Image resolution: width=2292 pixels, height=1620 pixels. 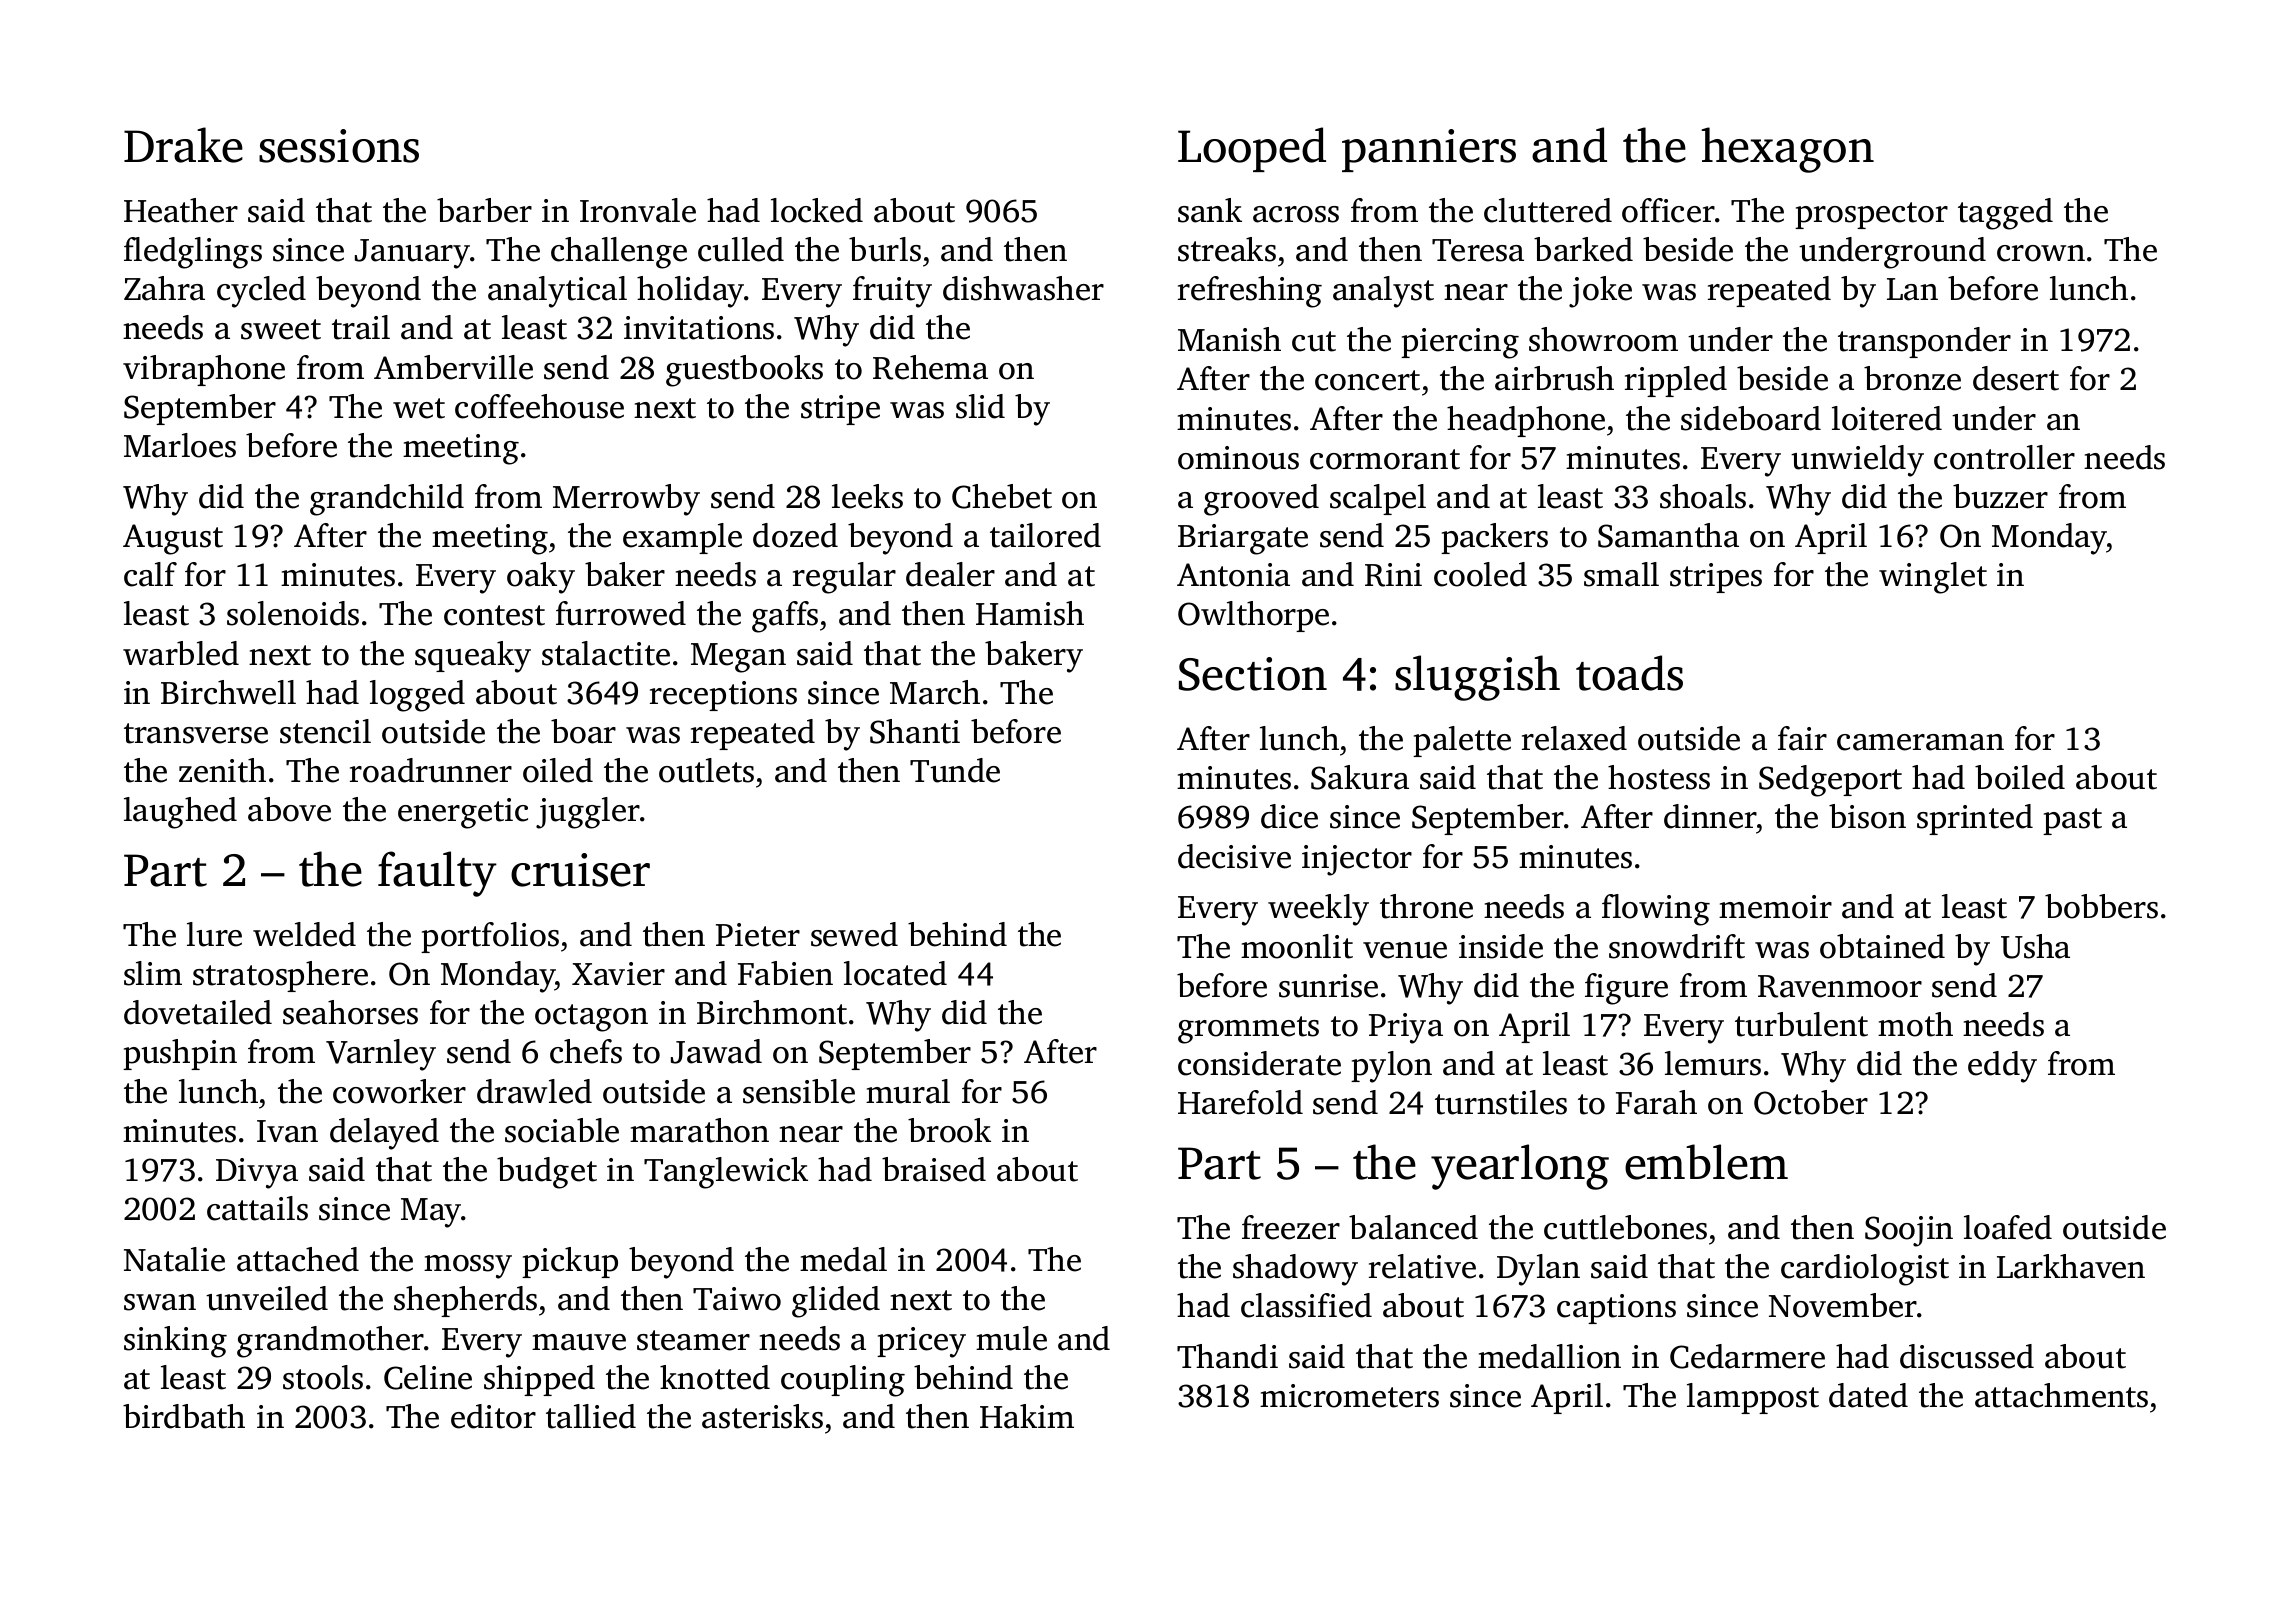 I want to click on shepherds, so click(x=465, y=1301).
